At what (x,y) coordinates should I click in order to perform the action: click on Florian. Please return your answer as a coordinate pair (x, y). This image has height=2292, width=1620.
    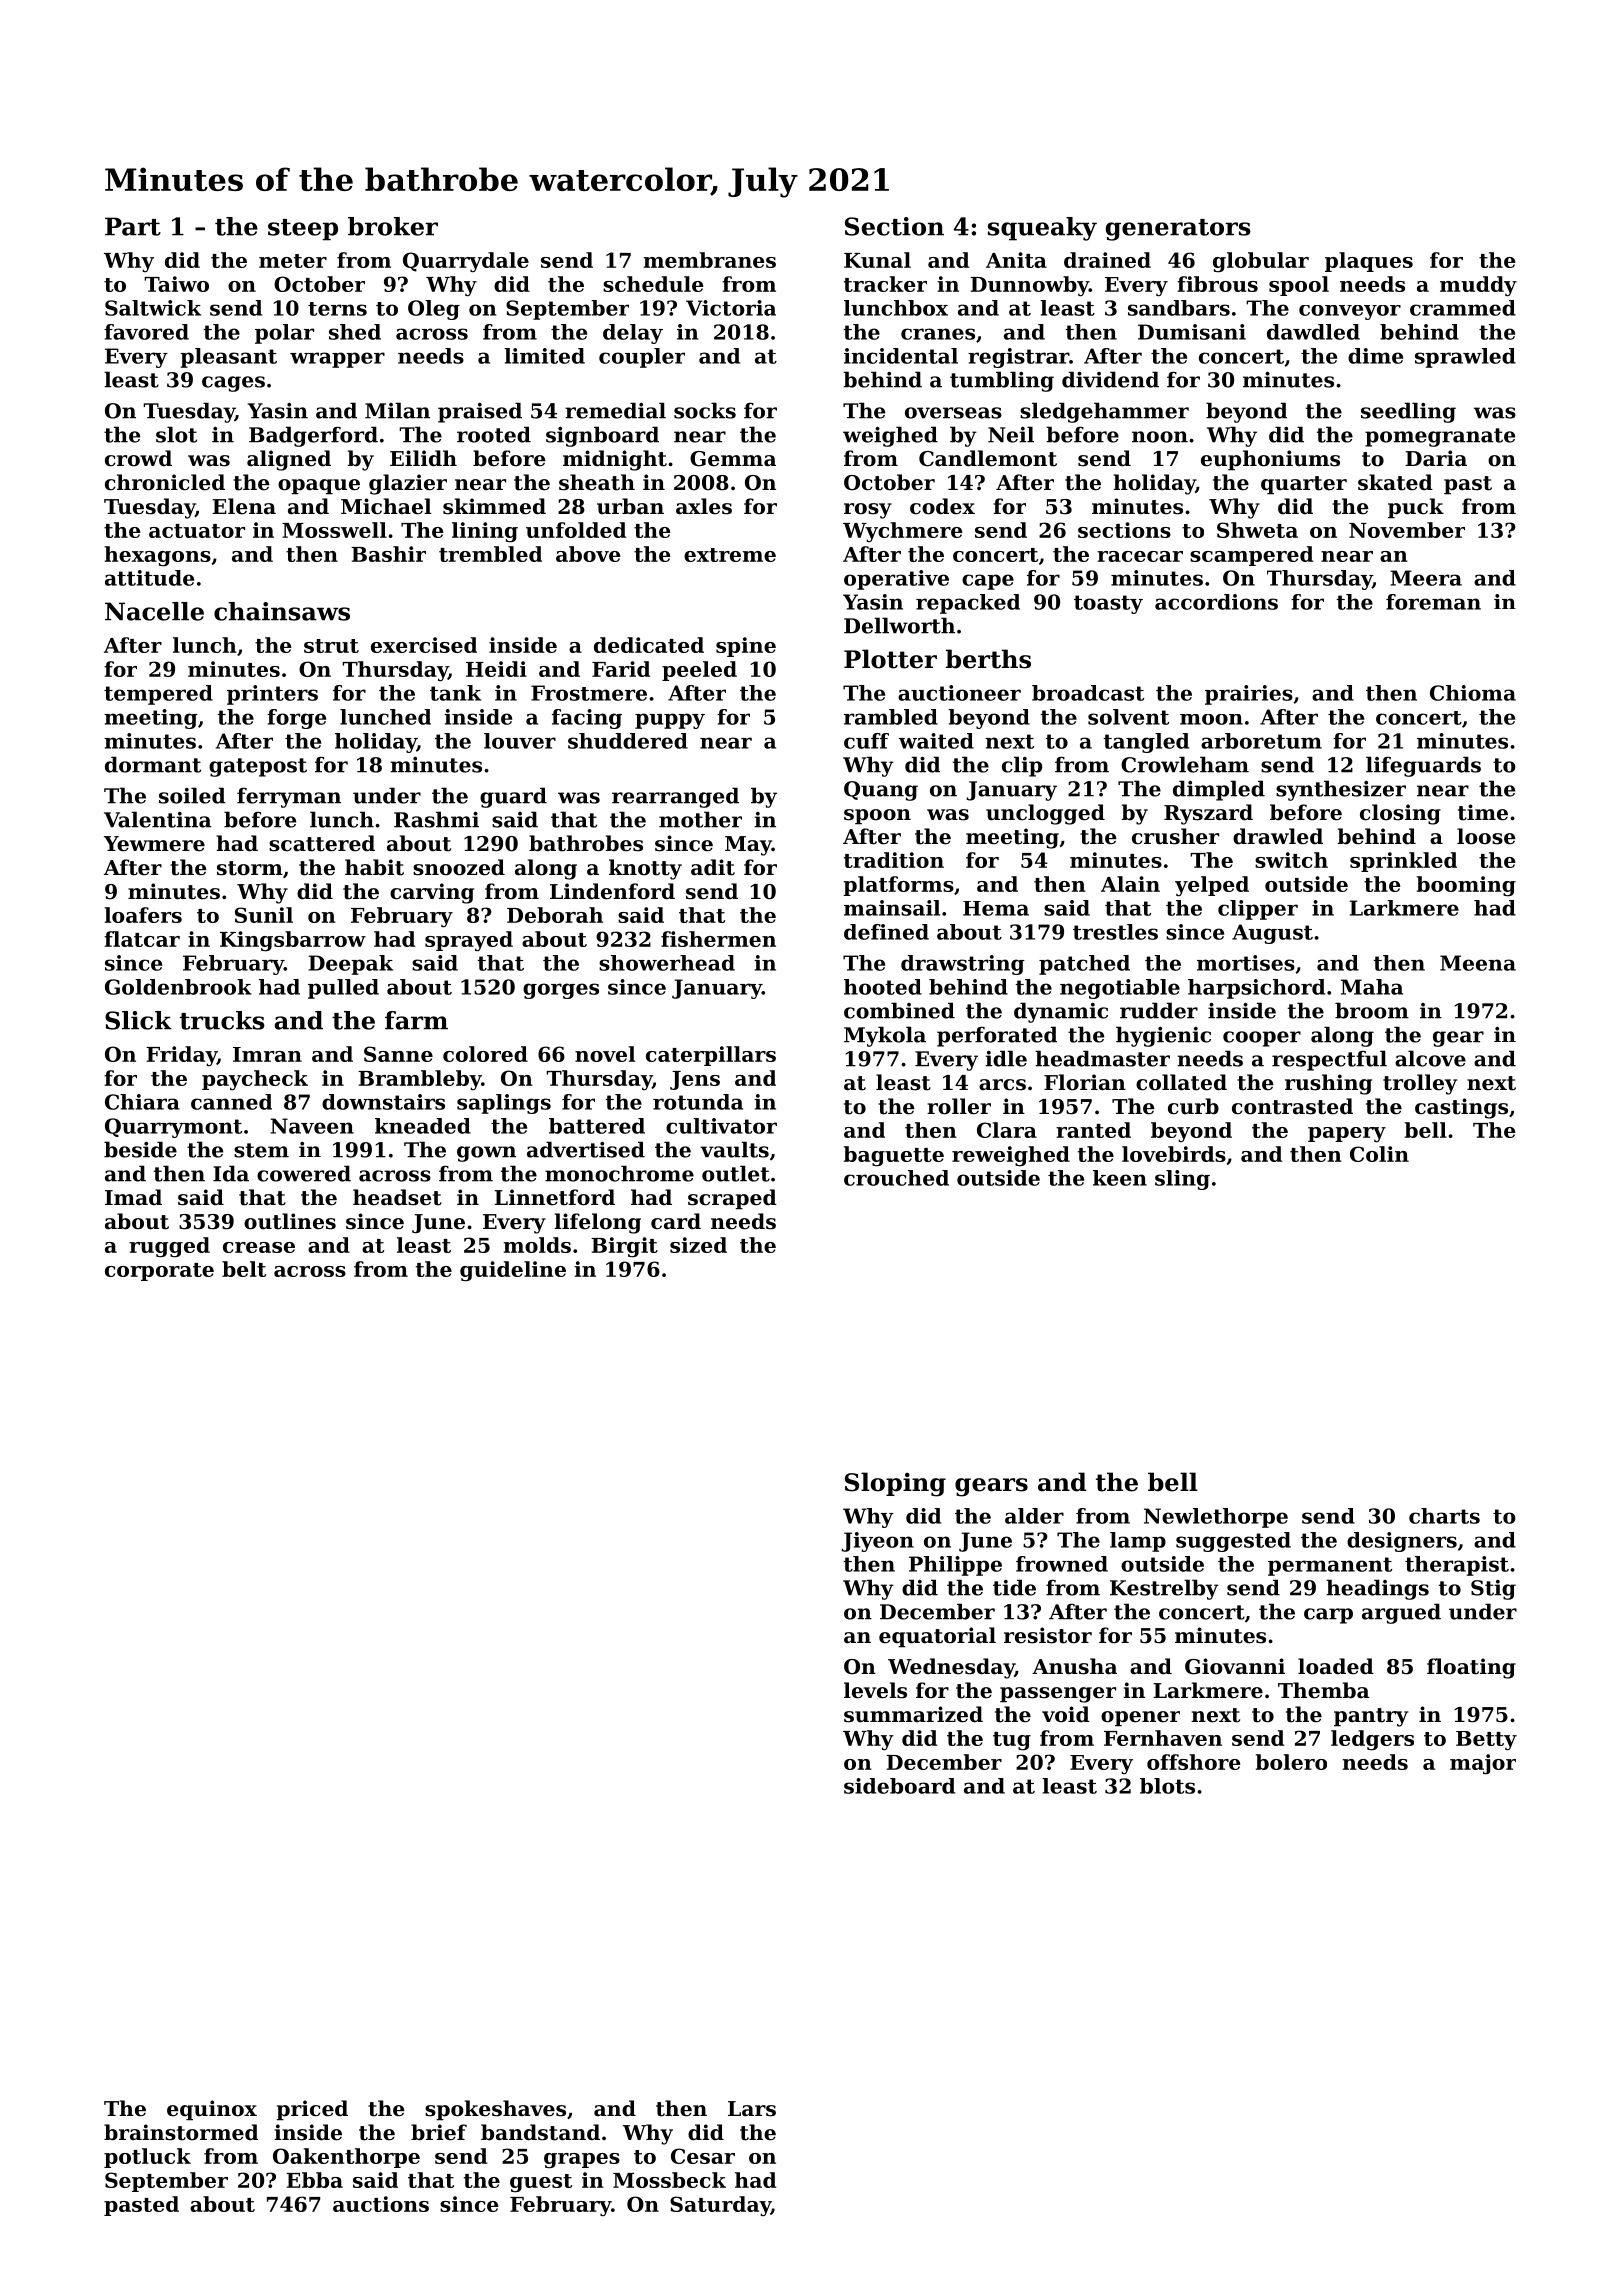
    Looking at the image, I should click on (1085, 1082).
